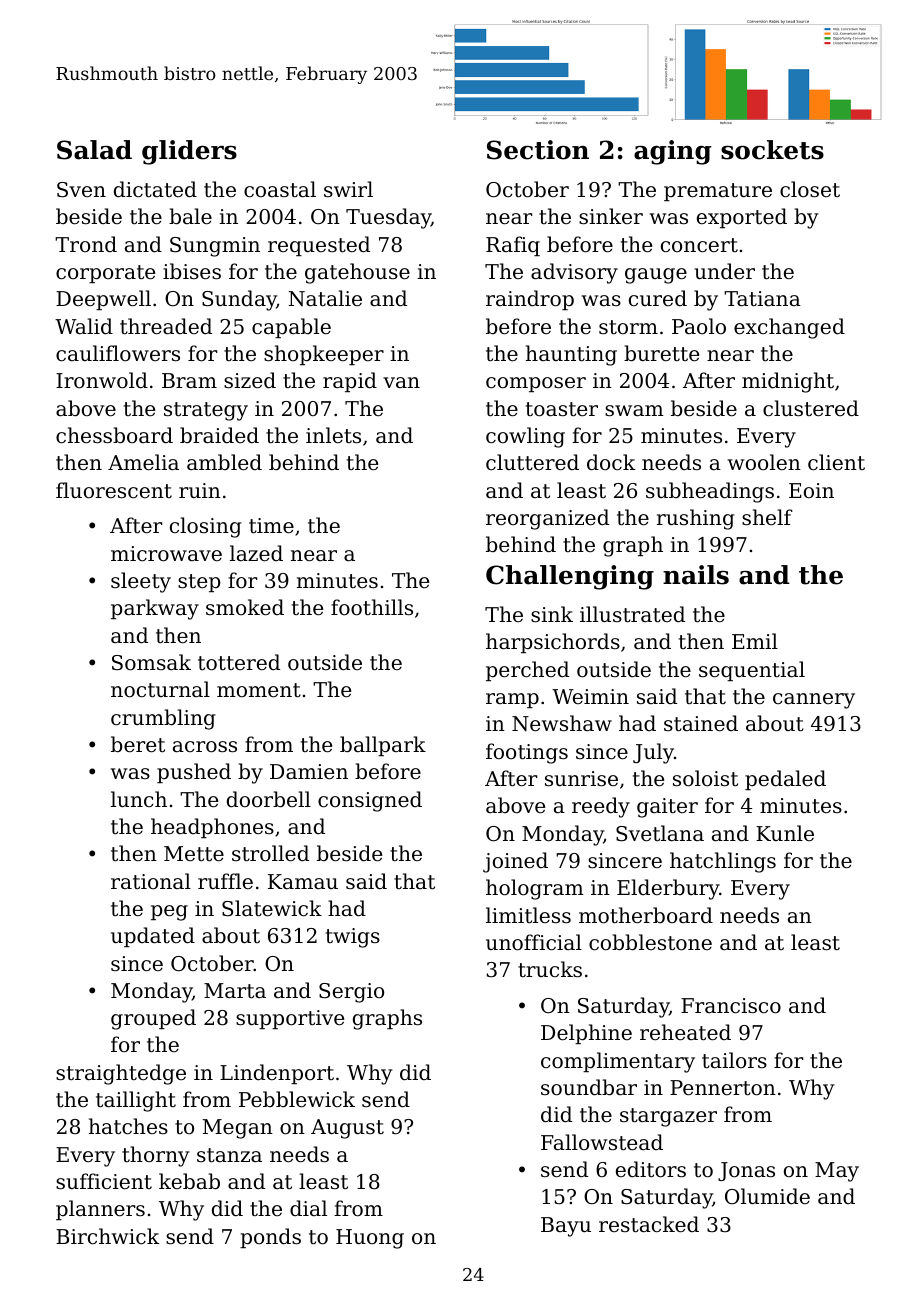 The height and width of the document is (1314, 924). Describe the element at coordinates (151, 881) in the document. I see `rational` at that location.
